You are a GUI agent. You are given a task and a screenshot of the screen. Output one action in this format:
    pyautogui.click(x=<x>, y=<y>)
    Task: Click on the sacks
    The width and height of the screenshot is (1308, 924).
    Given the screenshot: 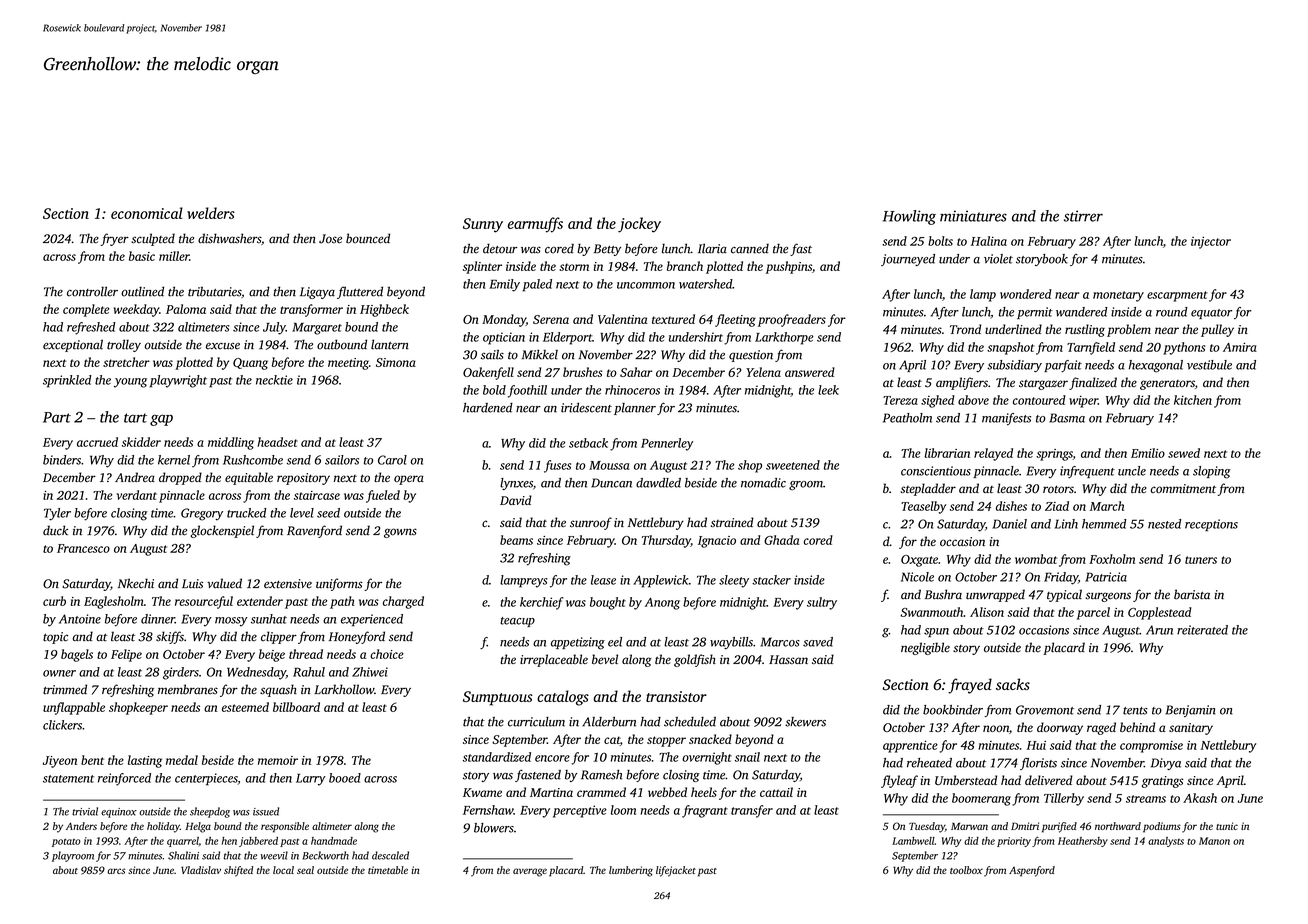 What is the action you would take?
    pyautogui.click(x=1013, y=684)
